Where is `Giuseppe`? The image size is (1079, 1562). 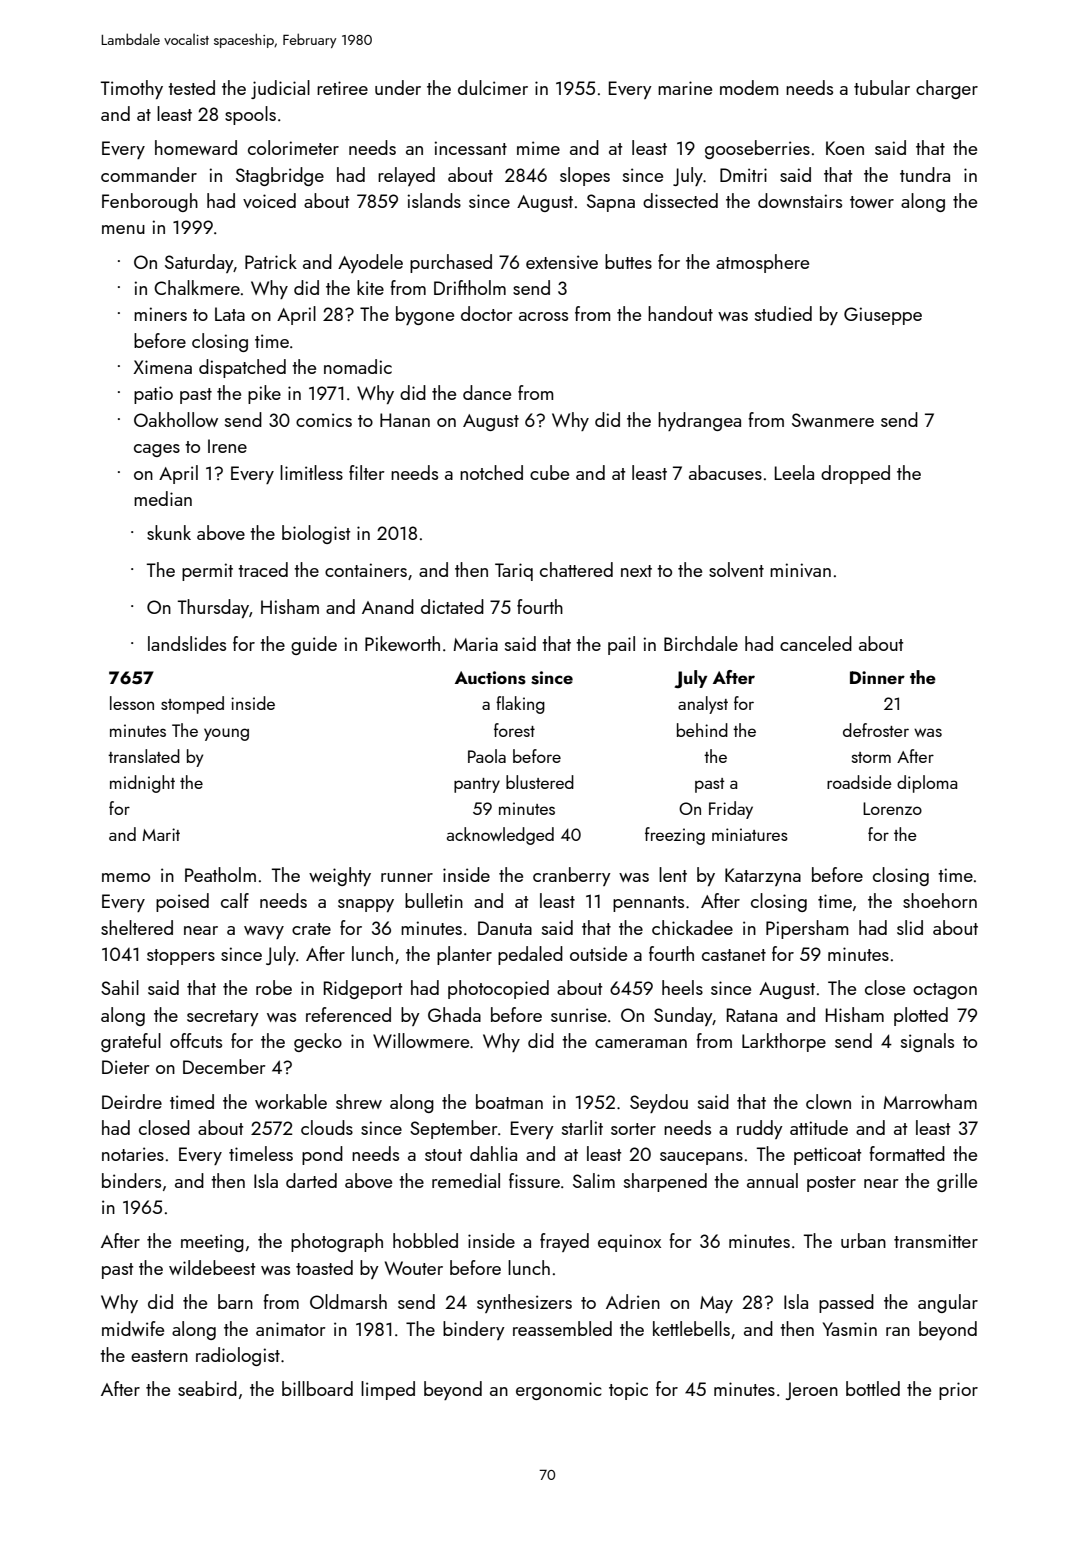 Giuseppe is located at coordinates (883, 316).
